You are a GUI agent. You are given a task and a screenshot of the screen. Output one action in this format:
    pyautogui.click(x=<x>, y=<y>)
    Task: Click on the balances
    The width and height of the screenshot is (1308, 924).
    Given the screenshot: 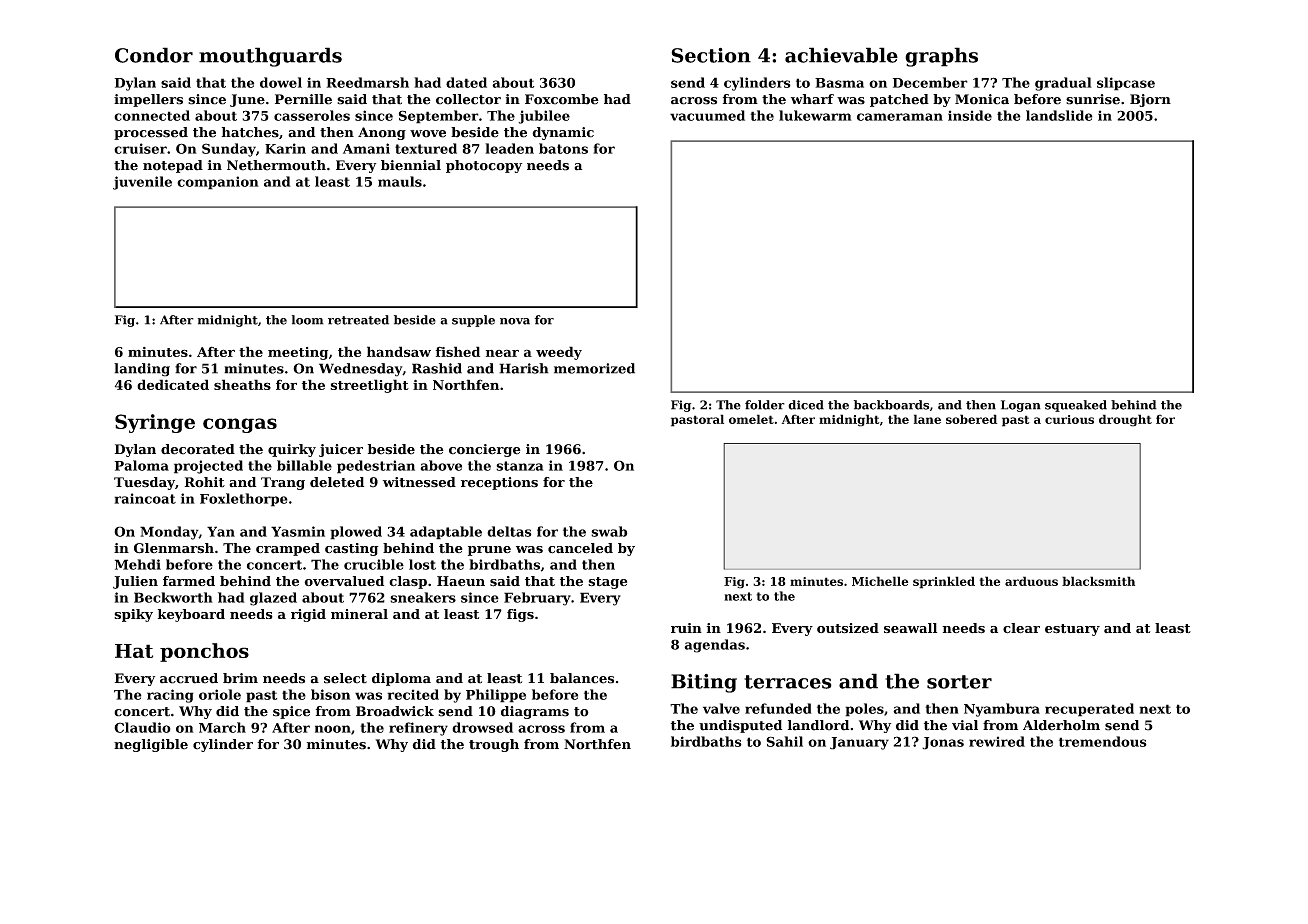 What is the action you would take?
    pyautogui.click(x=582, y=678)
